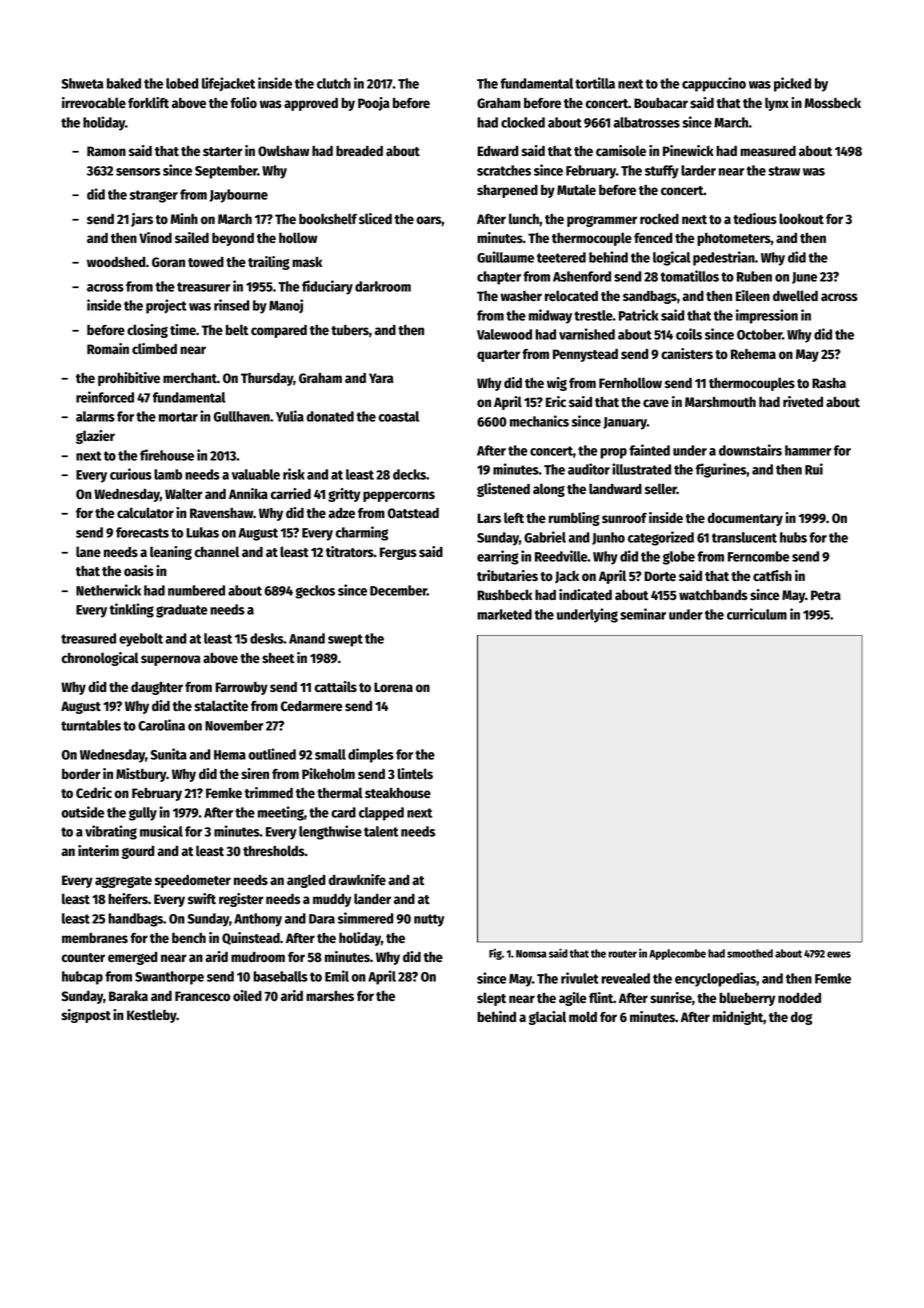 Image resolution: width=924 pixels, height=1308 pixels. Describe the element at coordinates (399, 496) in the document. I see `peppercorns` at that location.
